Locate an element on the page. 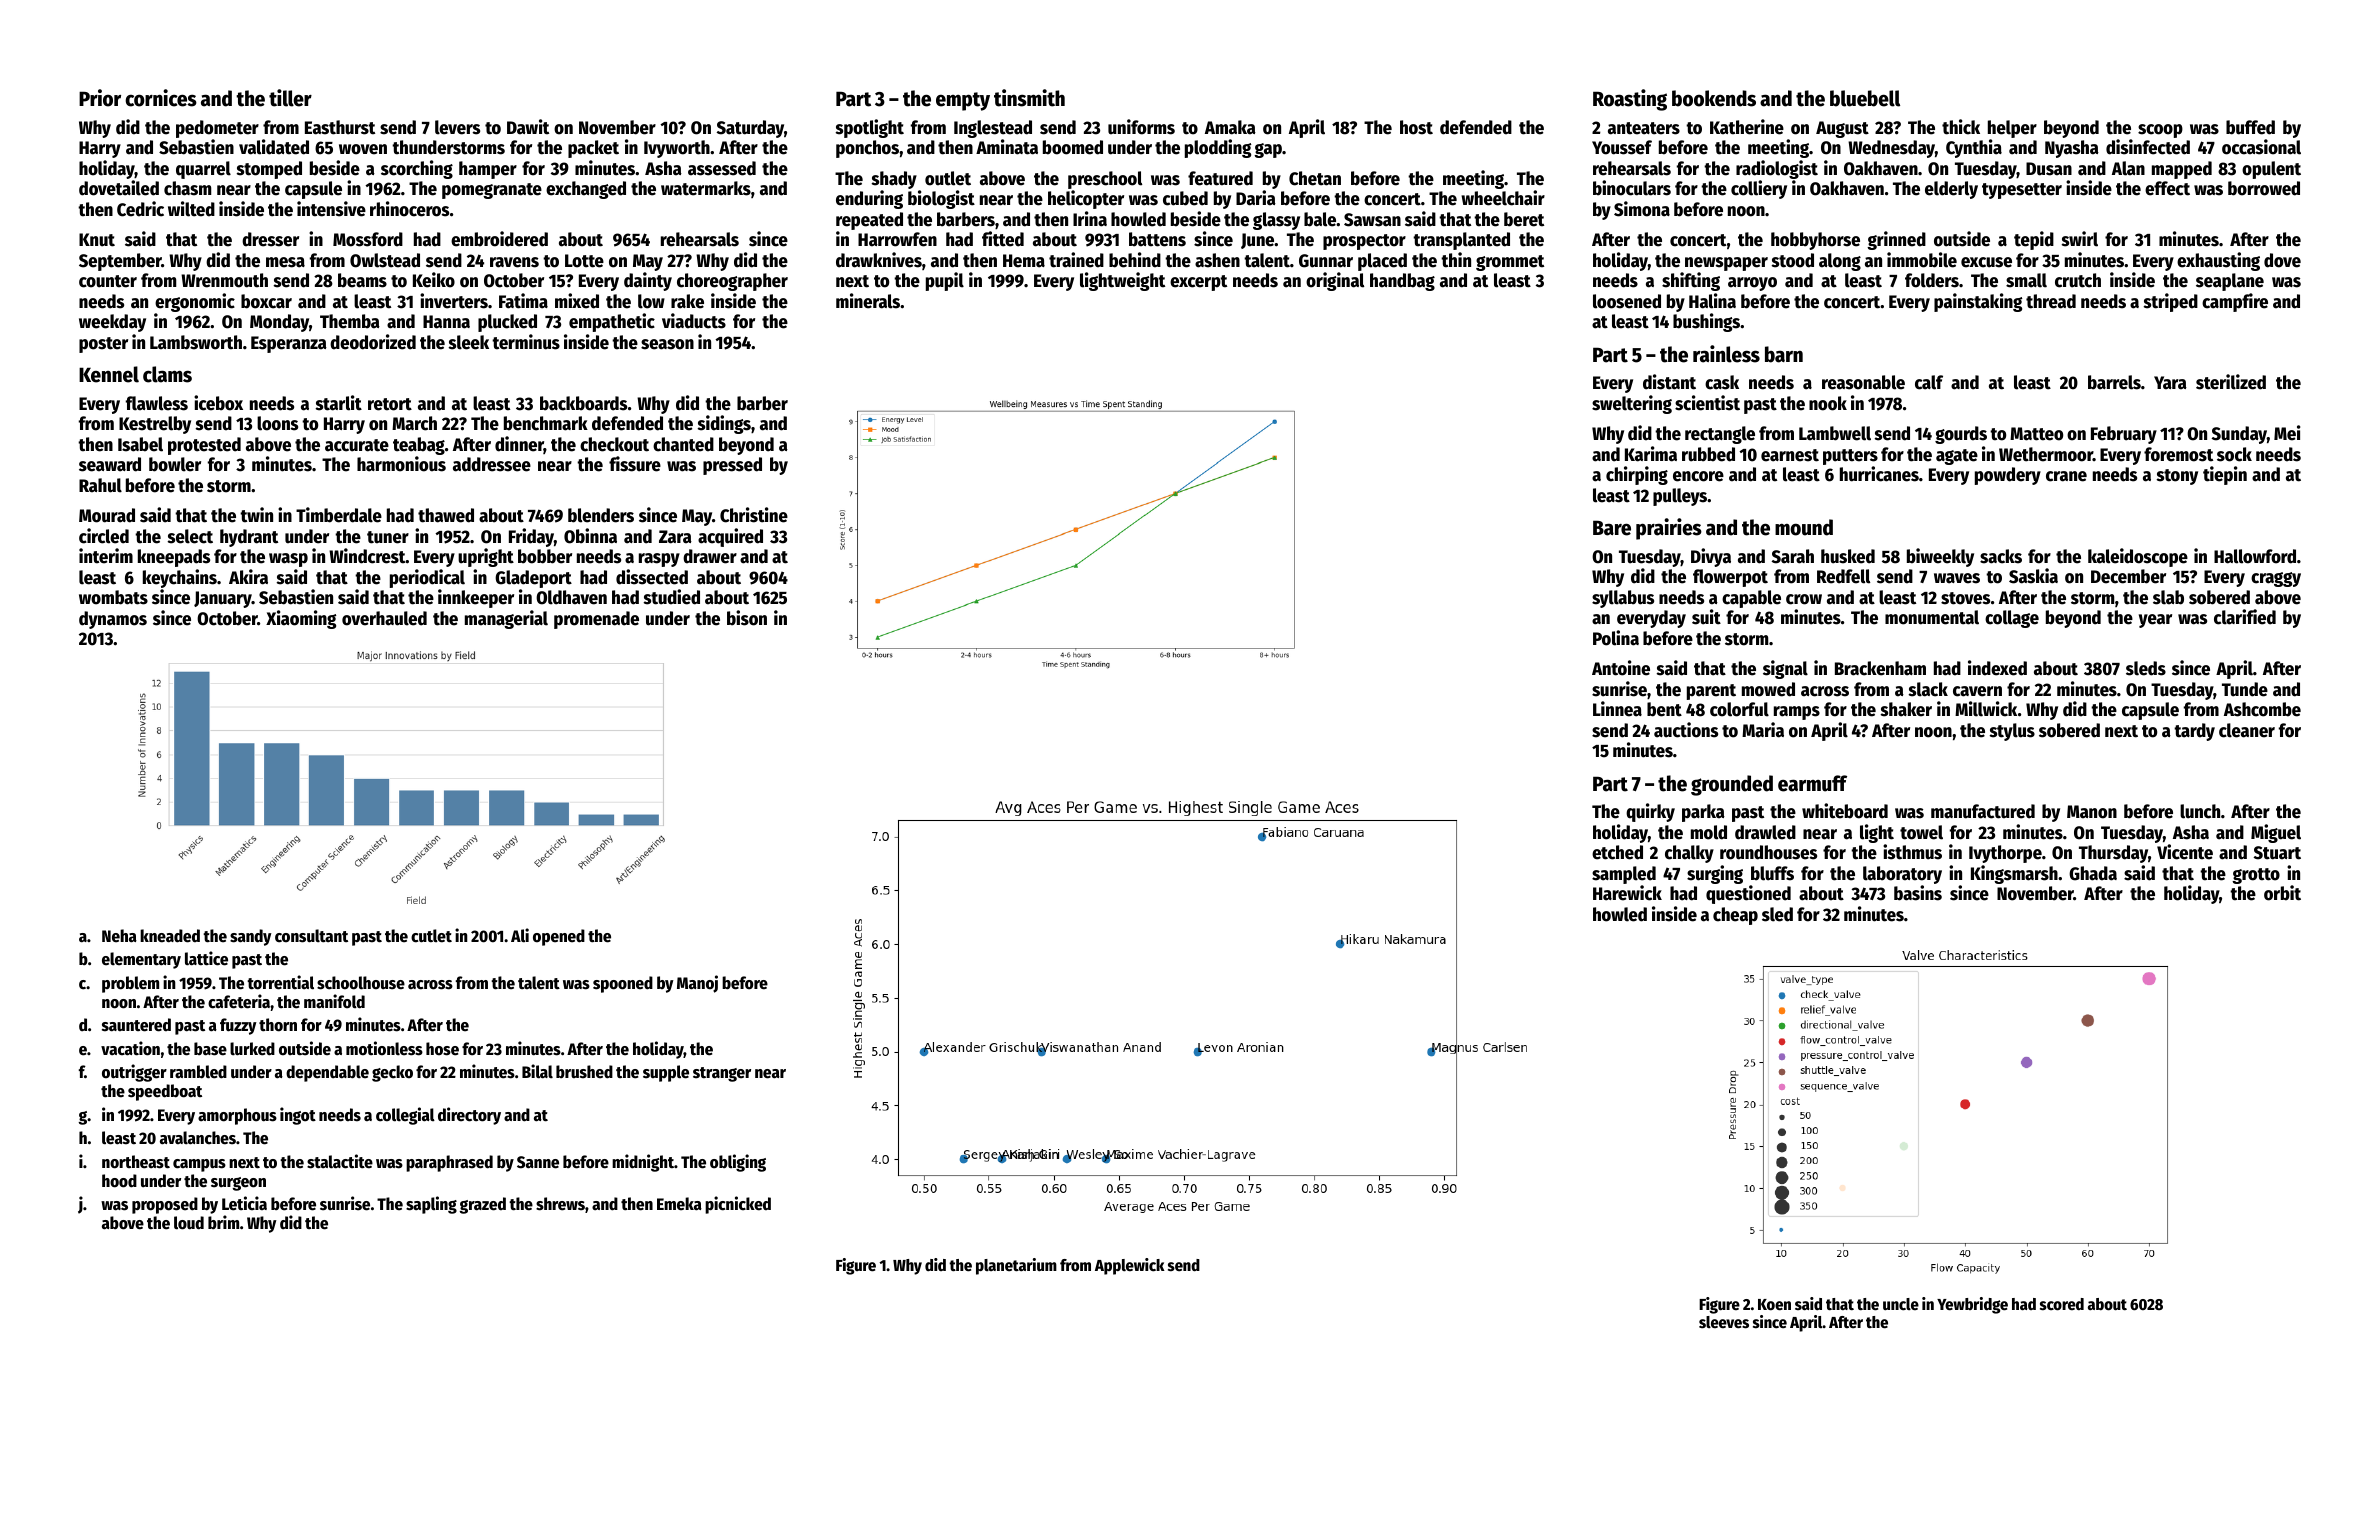 Image resolution: width=2380 pixels, height=1540 pixels. bale is located at coordinates (1320, 219).
